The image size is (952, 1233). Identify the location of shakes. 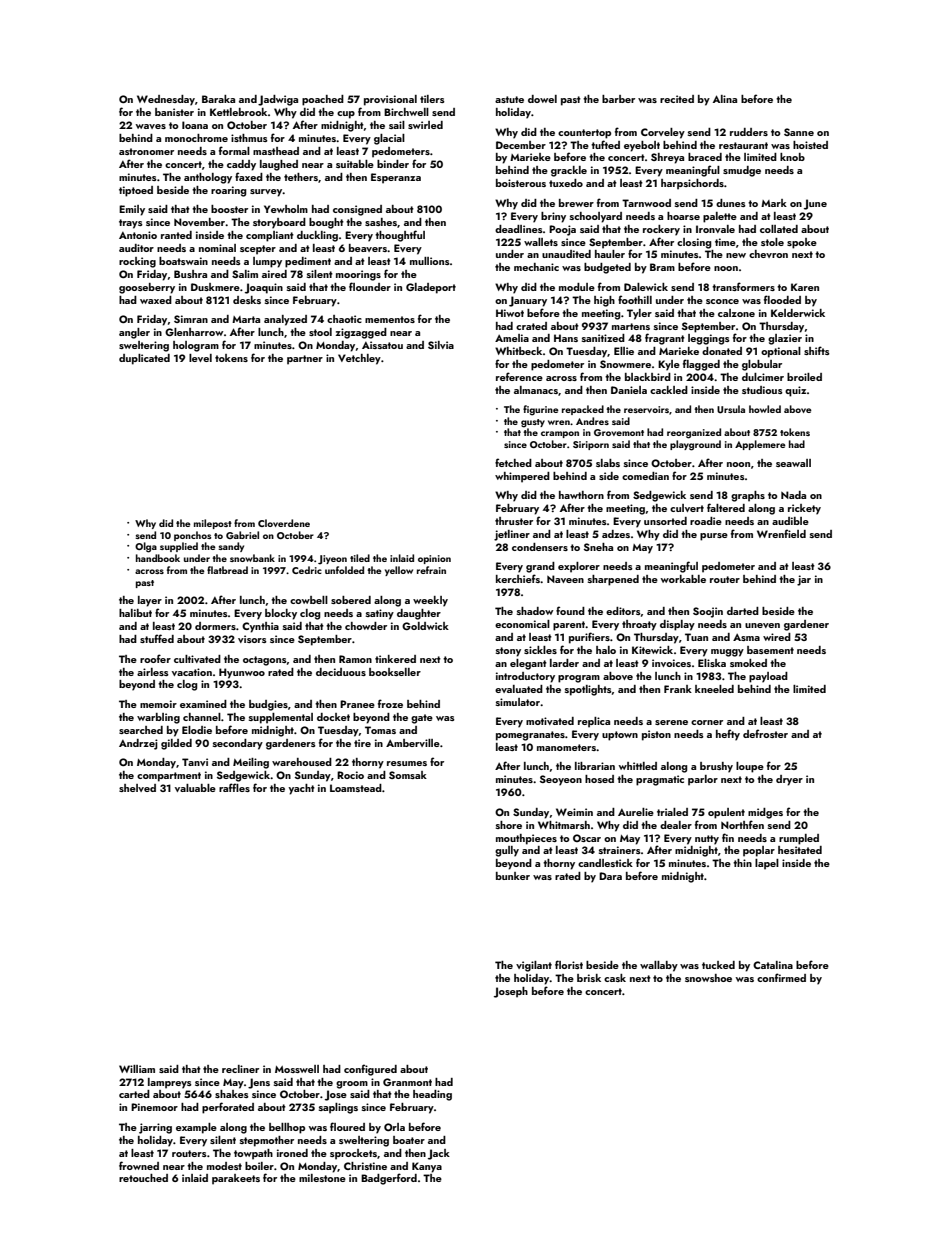
(232, 1094).
